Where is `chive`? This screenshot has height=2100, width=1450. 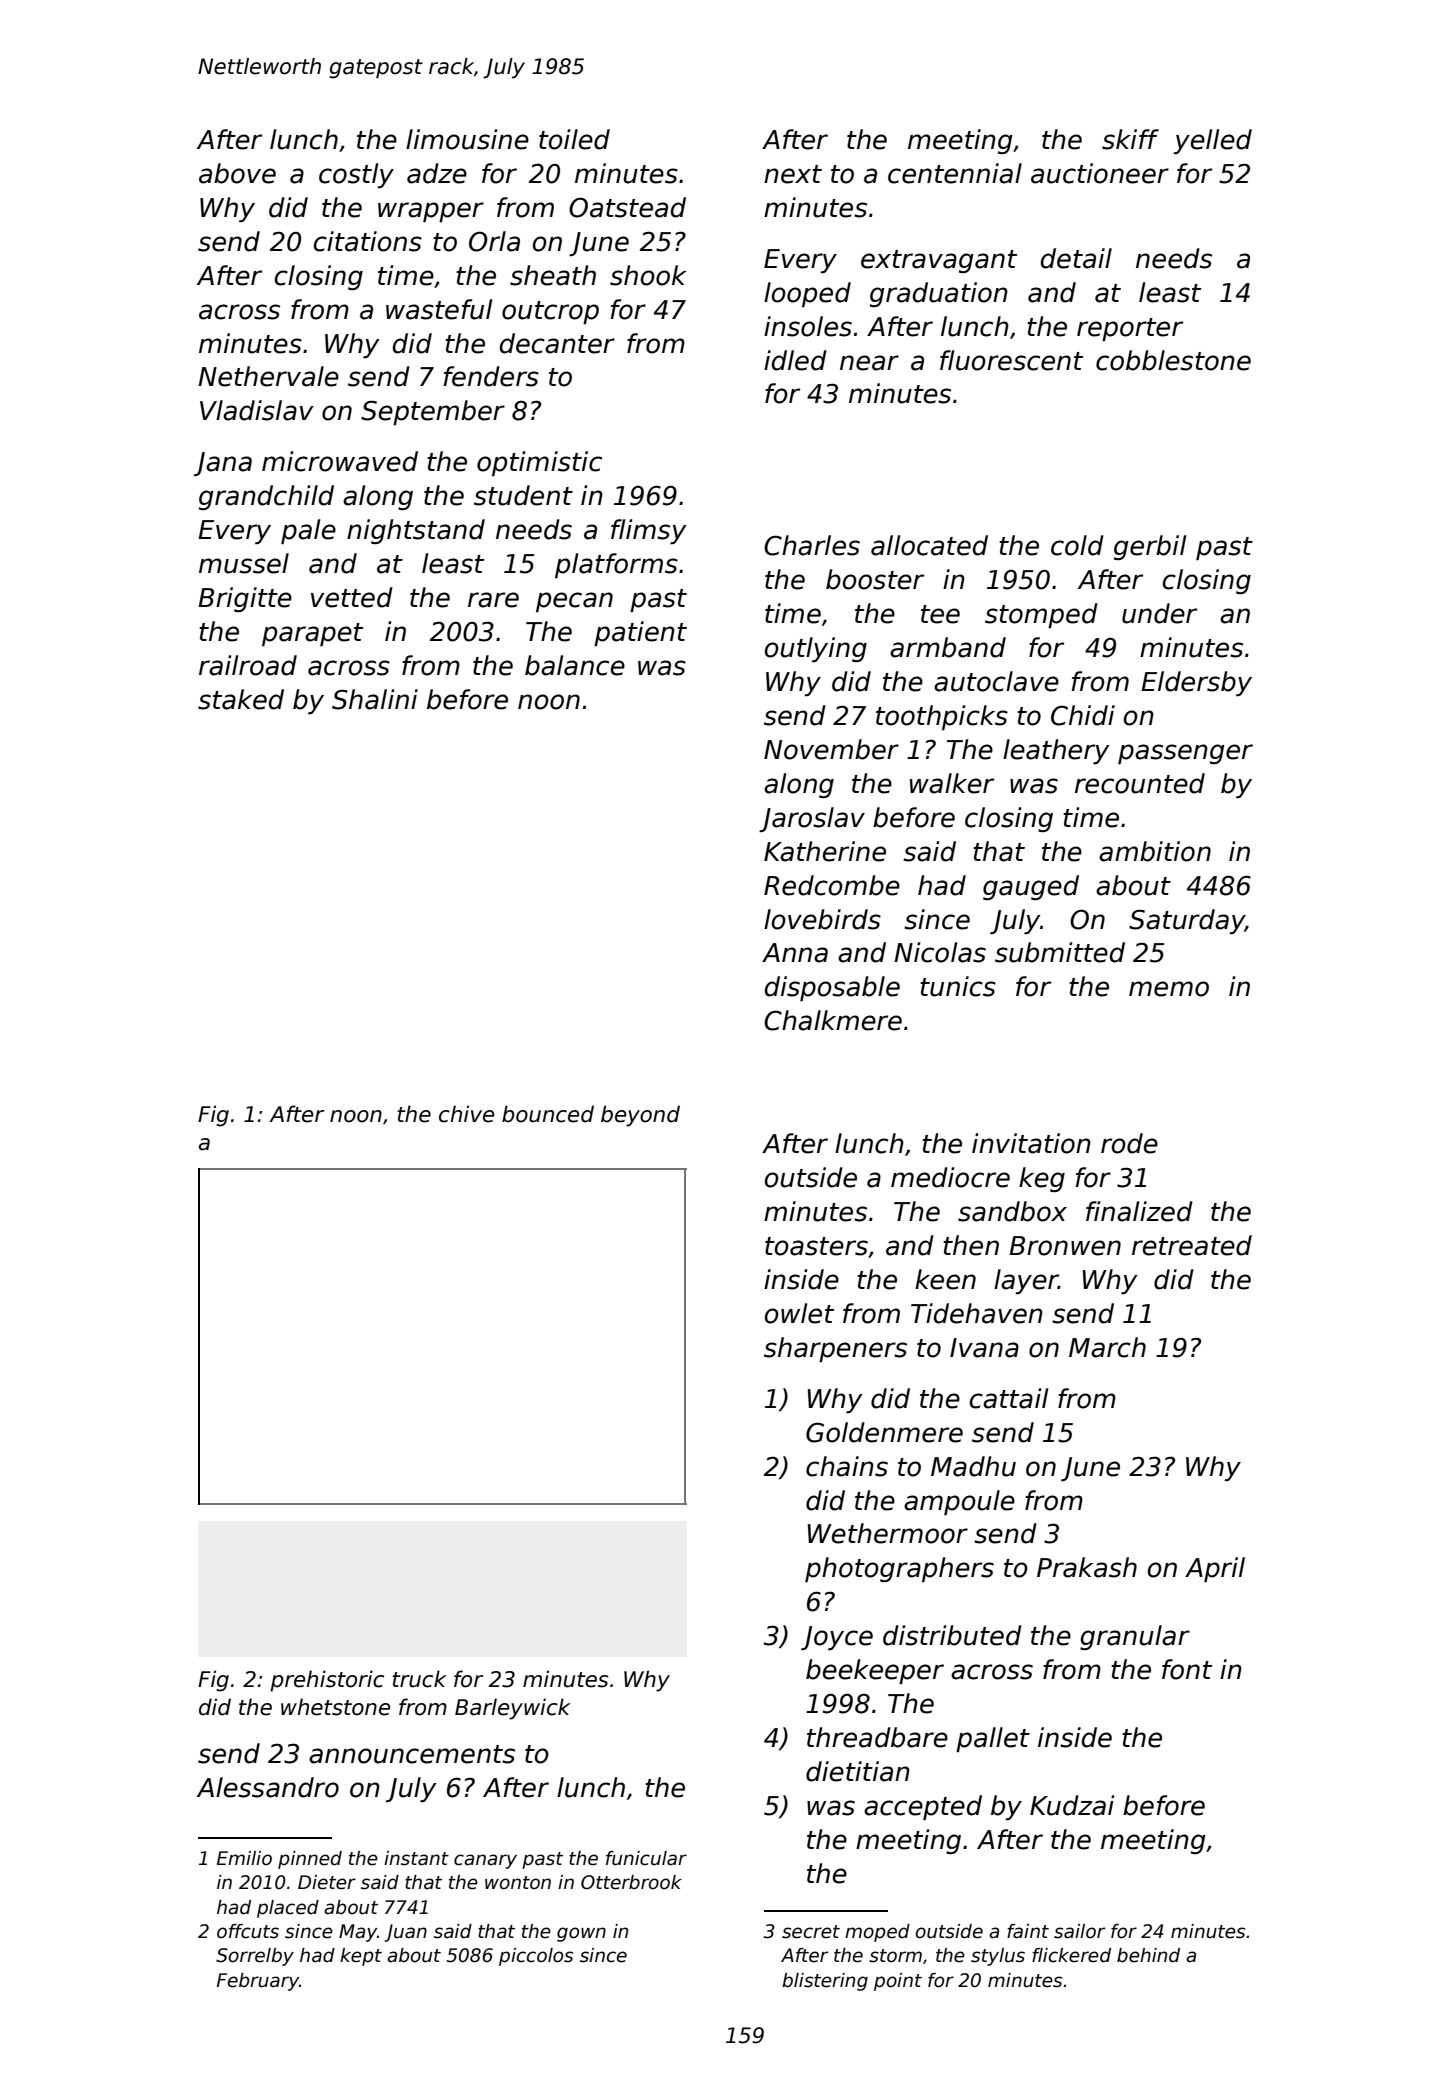
chive is located at coordinates (467, 1114).
